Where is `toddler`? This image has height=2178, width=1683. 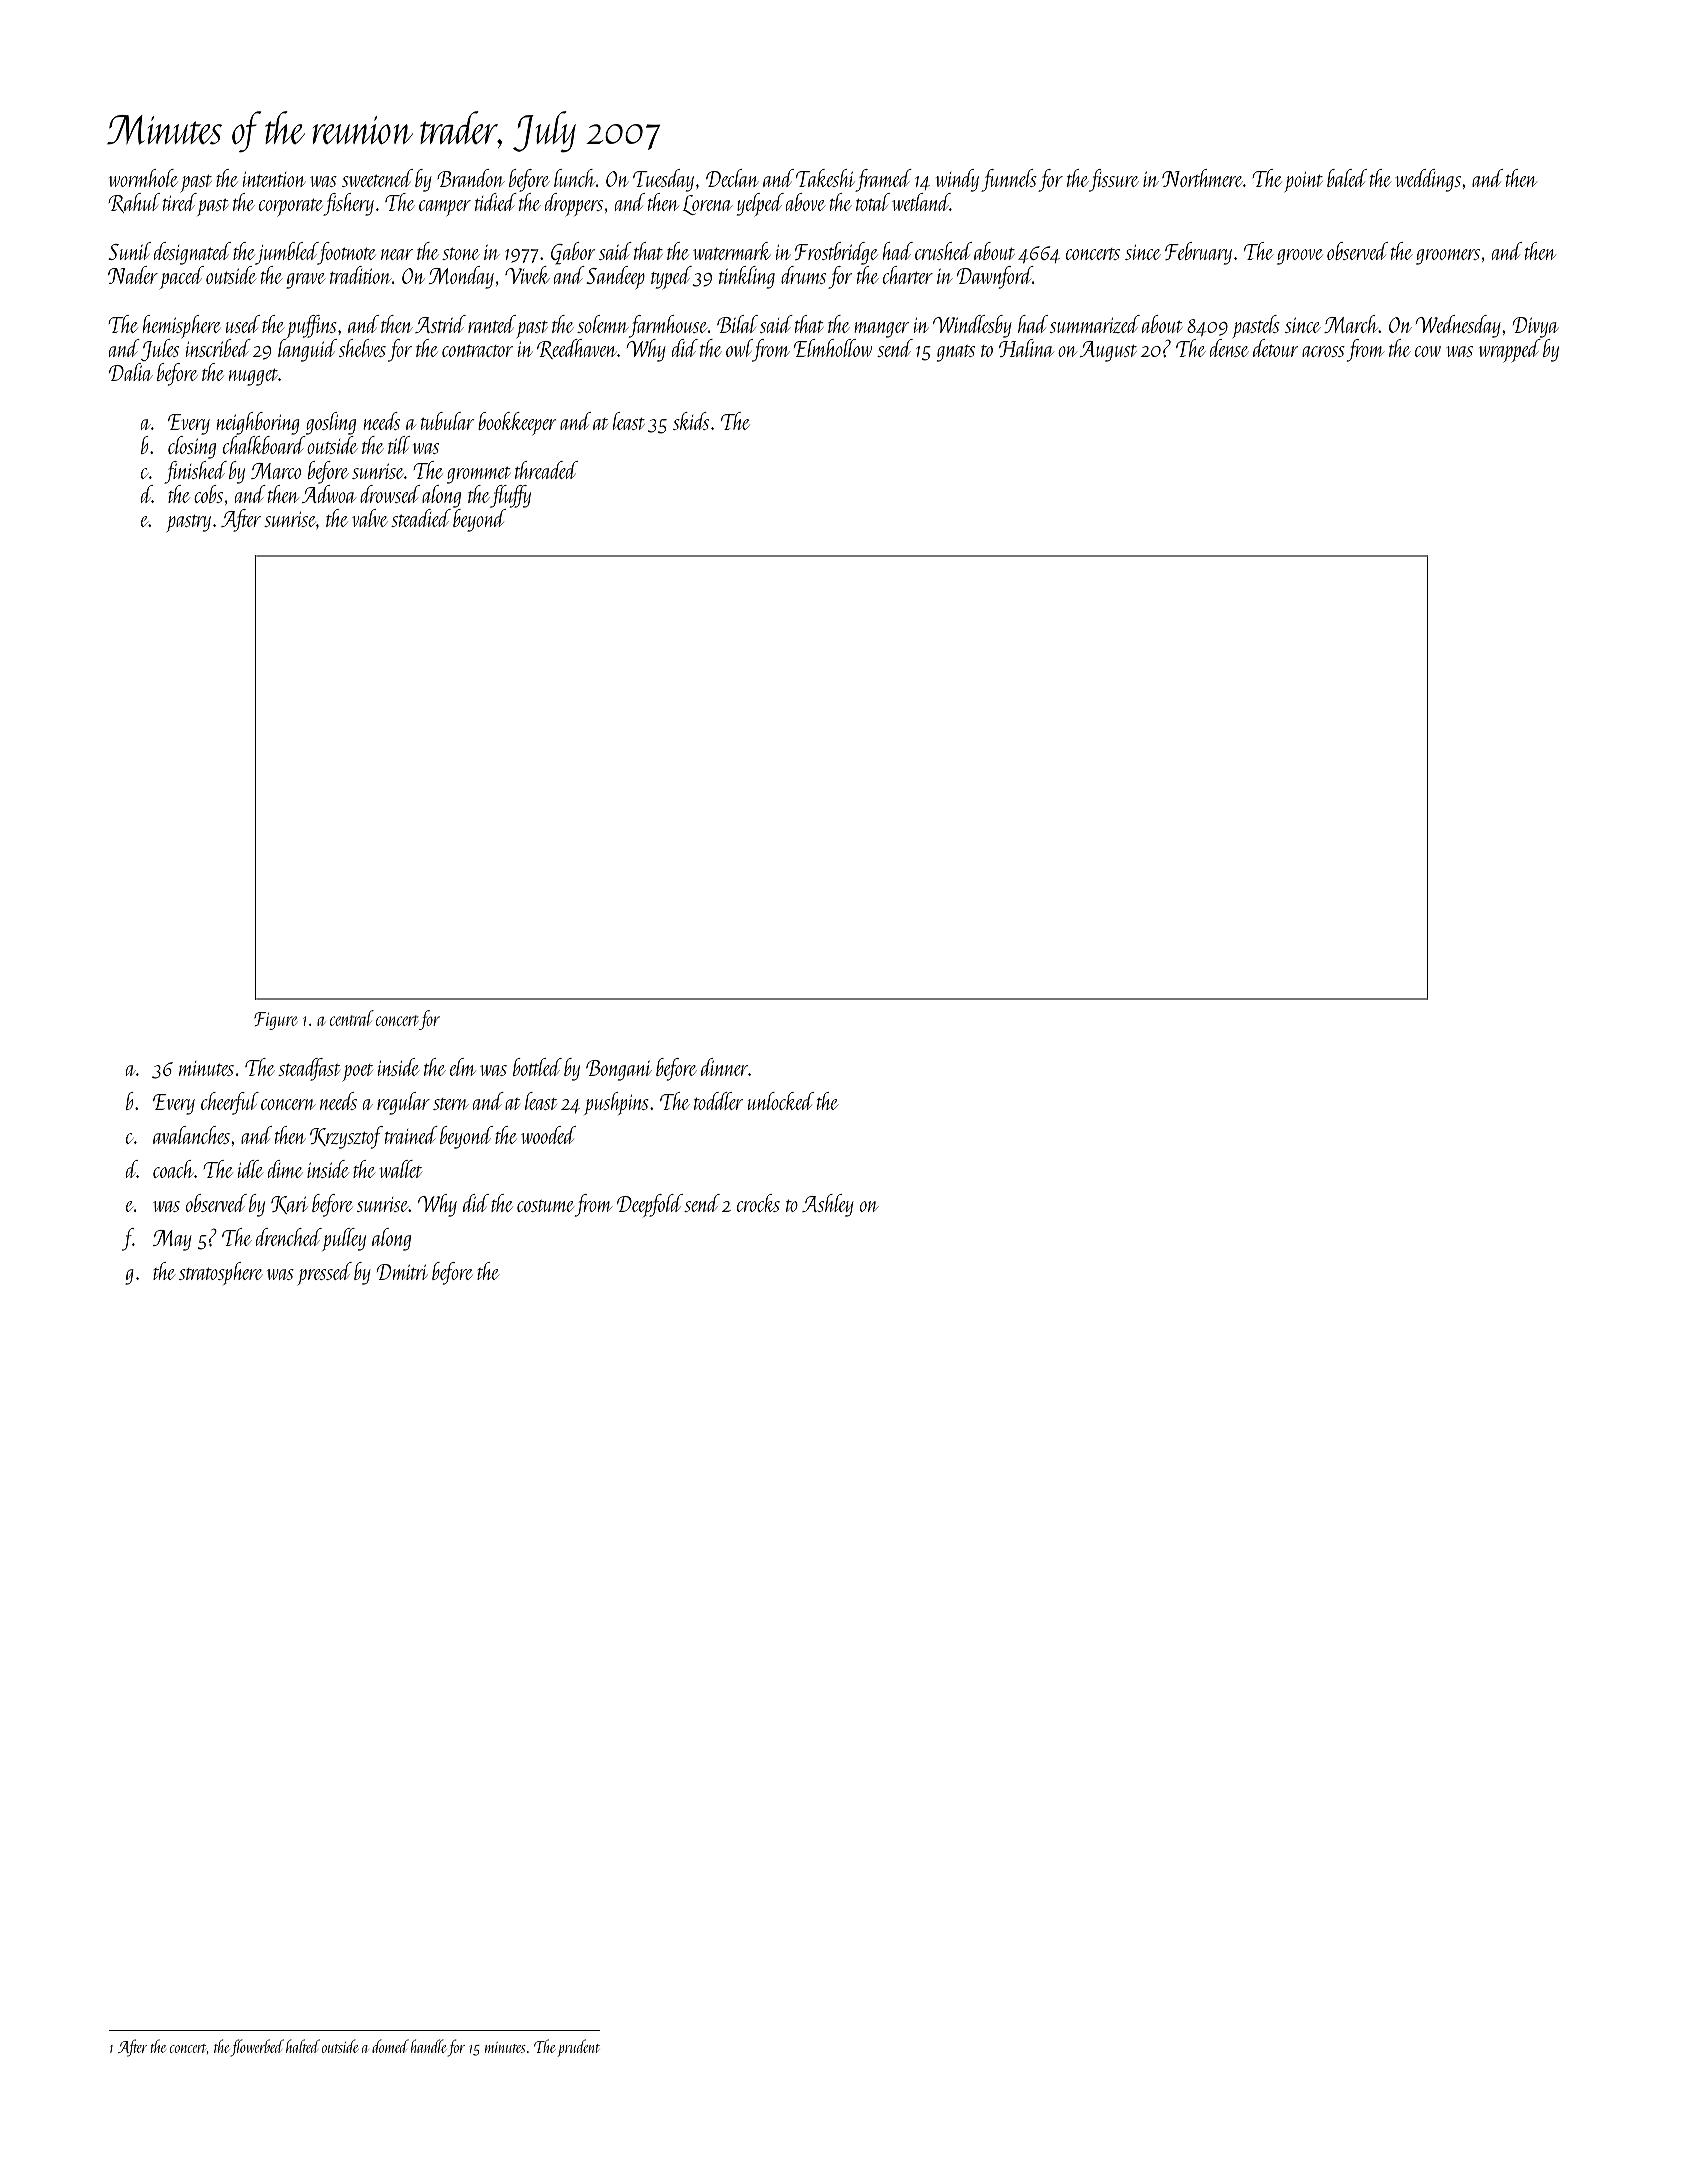
toddler is located at coordinates (718, 1101).
